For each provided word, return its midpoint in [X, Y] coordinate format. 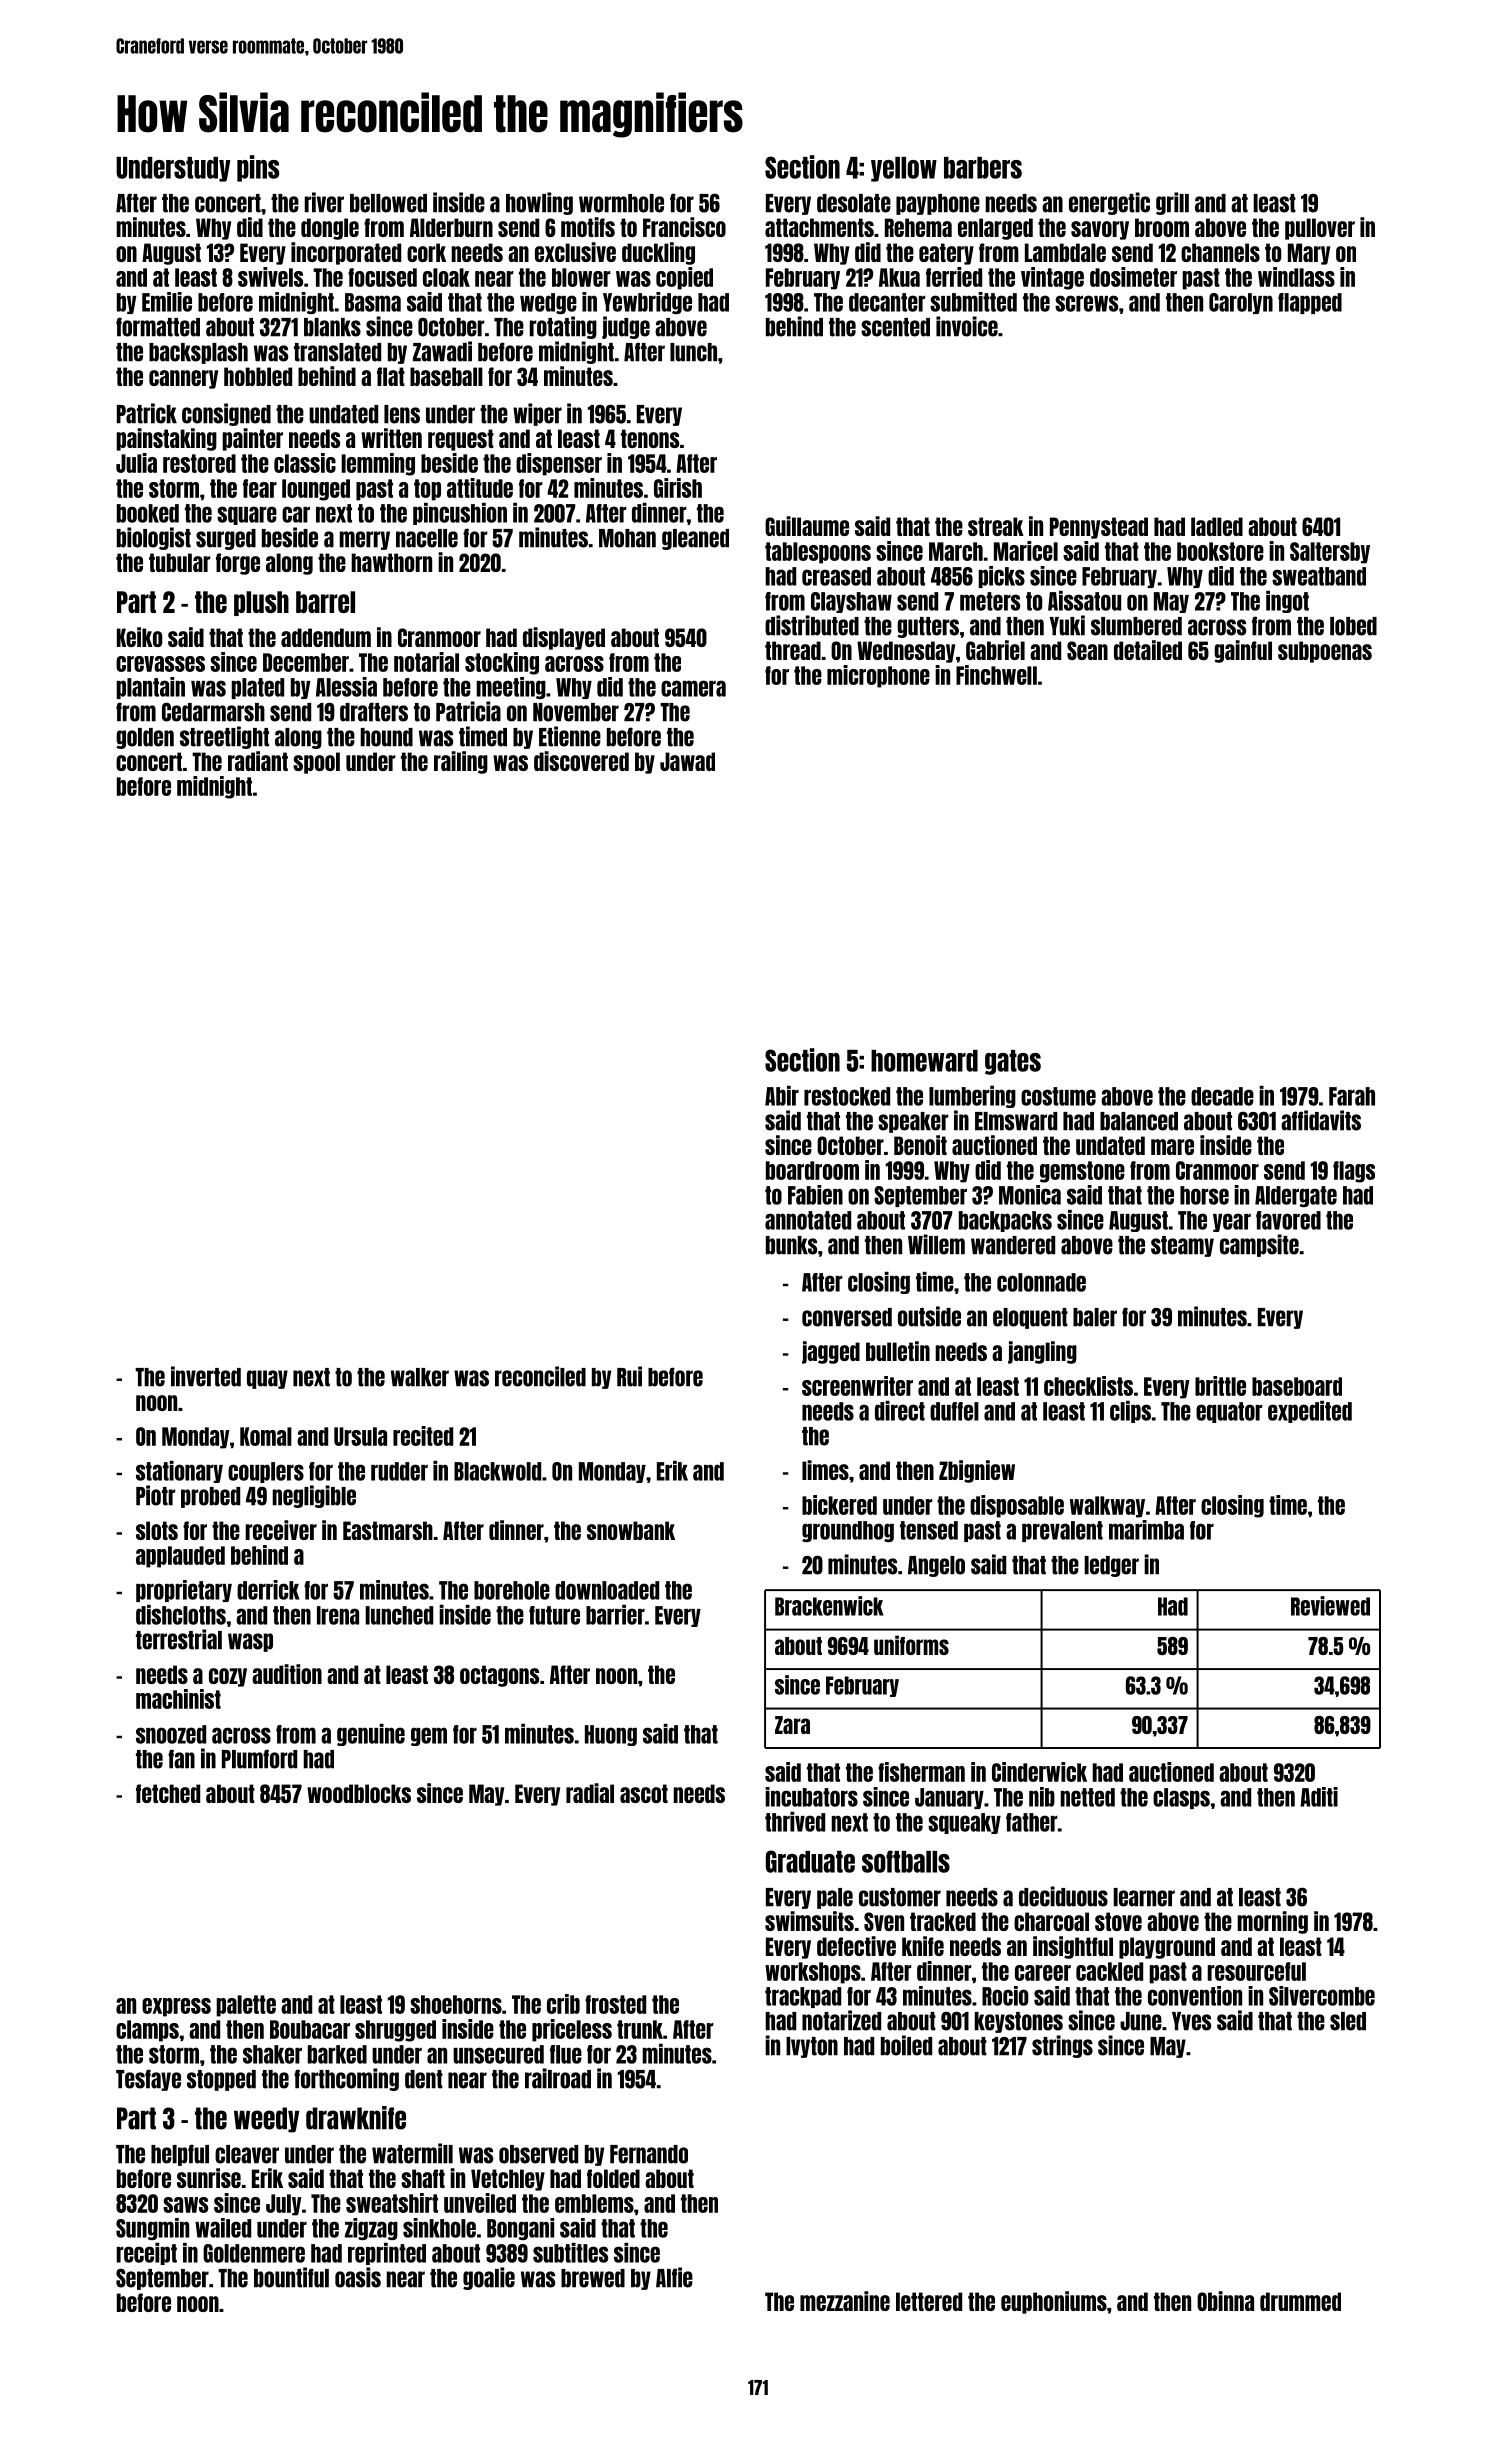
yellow [904, 169]
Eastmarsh [388, 1530]
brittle [1220, 1386]
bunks [791, 1245]
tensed [929, 1530]
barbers [983, 168]
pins [258, 168]
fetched [168, 1793]
